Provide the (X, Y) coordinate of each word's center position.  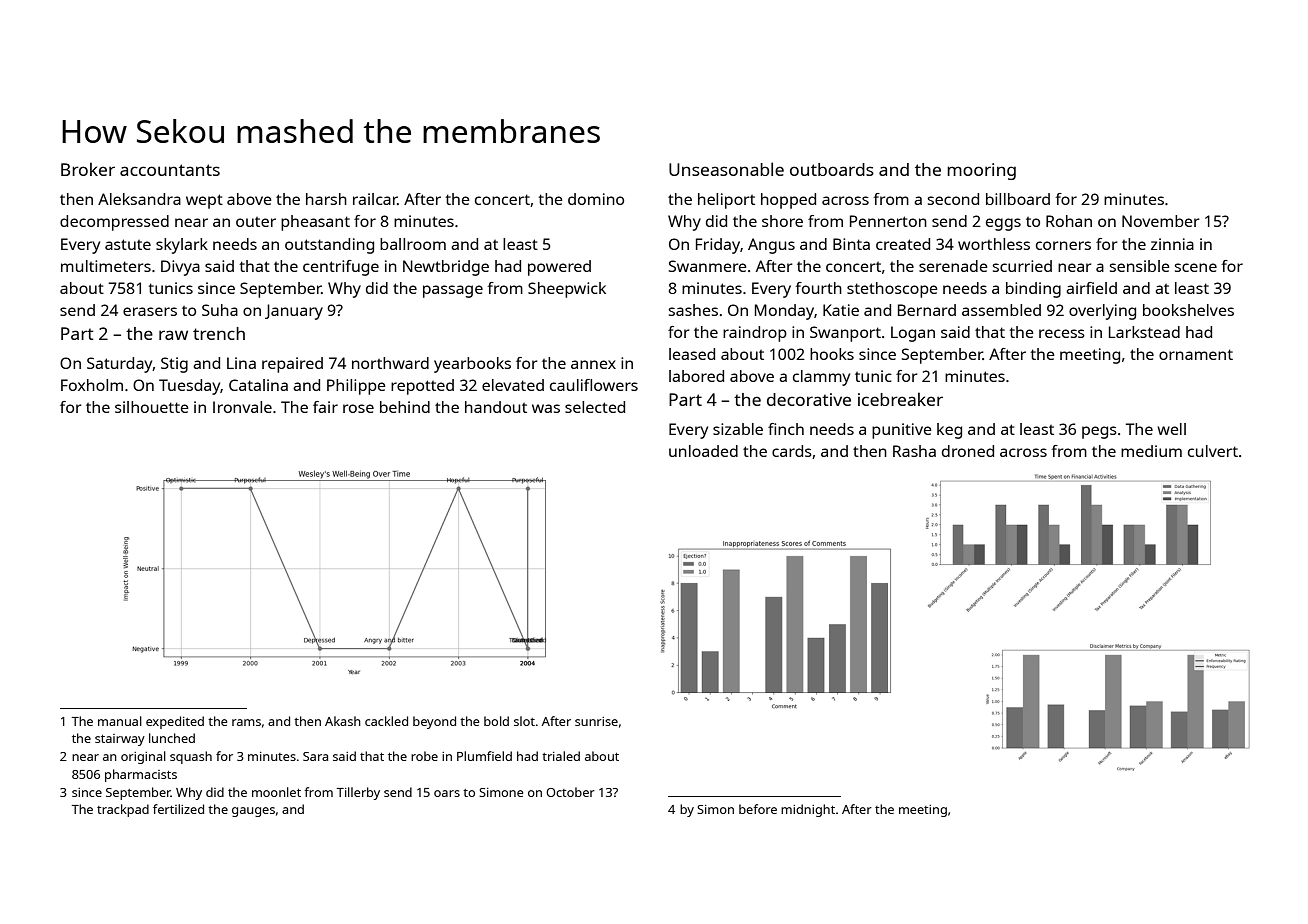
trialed (561, 756)
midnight (808, 810)
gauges (253, 812)
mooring (981, 171)
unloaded (703, 451)
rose (358, 408)
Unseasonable (726, 169)
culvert (1213, 451)
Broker (88, 169)
